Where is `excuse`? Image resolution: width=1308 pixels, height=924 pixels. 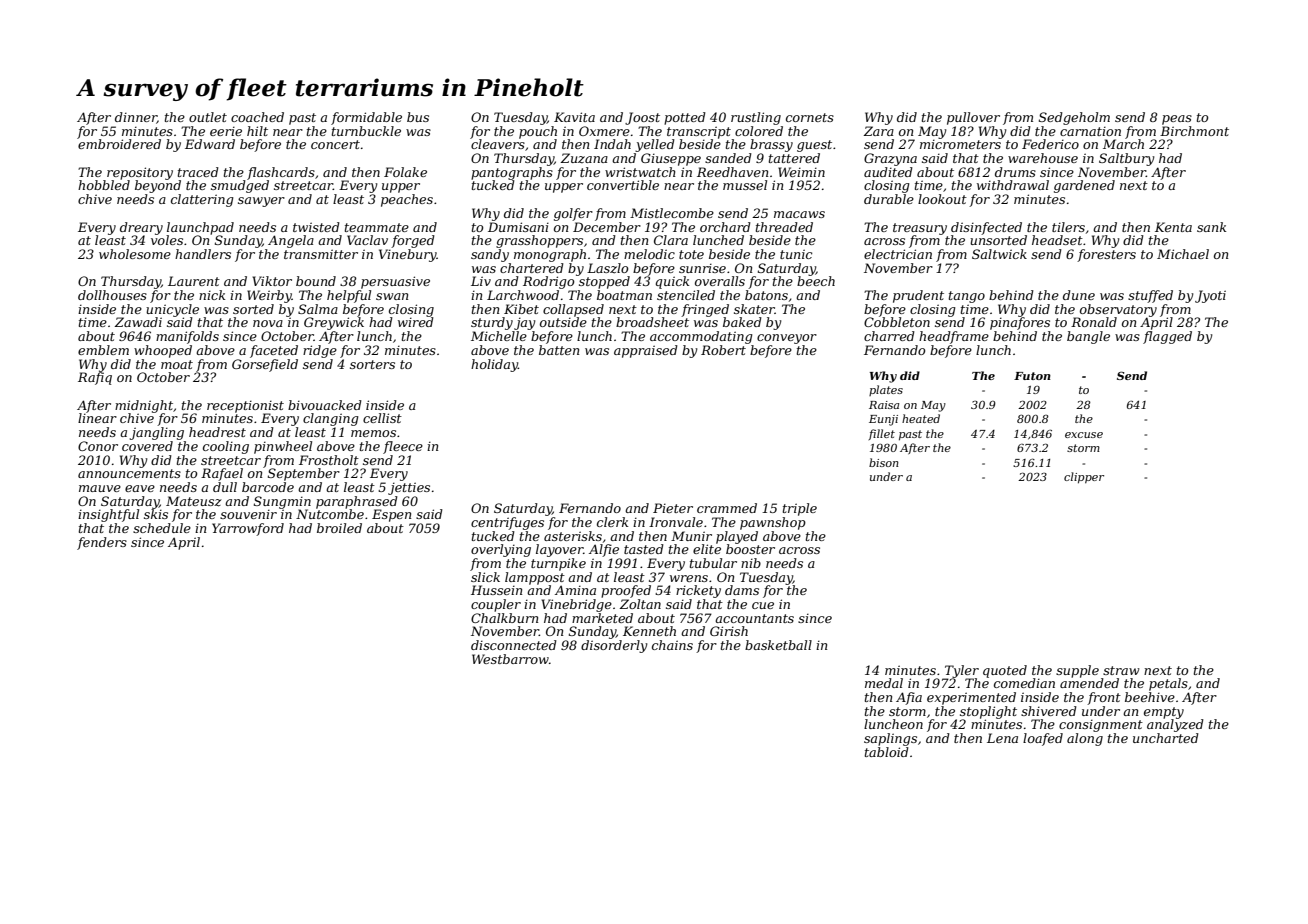 excuse is located at coordinates (1084, 435).
